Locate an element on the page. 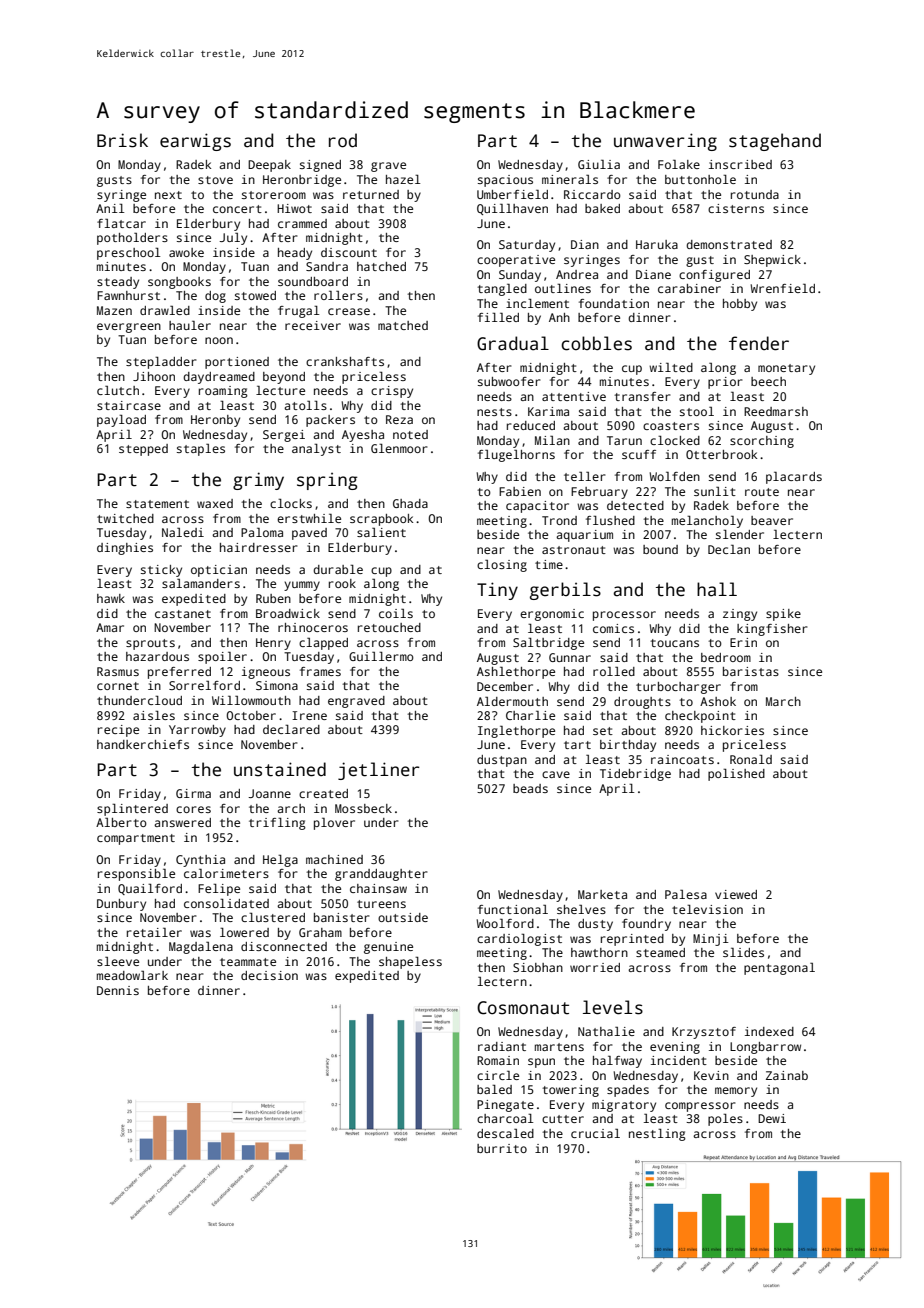 This page has height=1308, width=924. functional is located at coordinates (513, 909).
